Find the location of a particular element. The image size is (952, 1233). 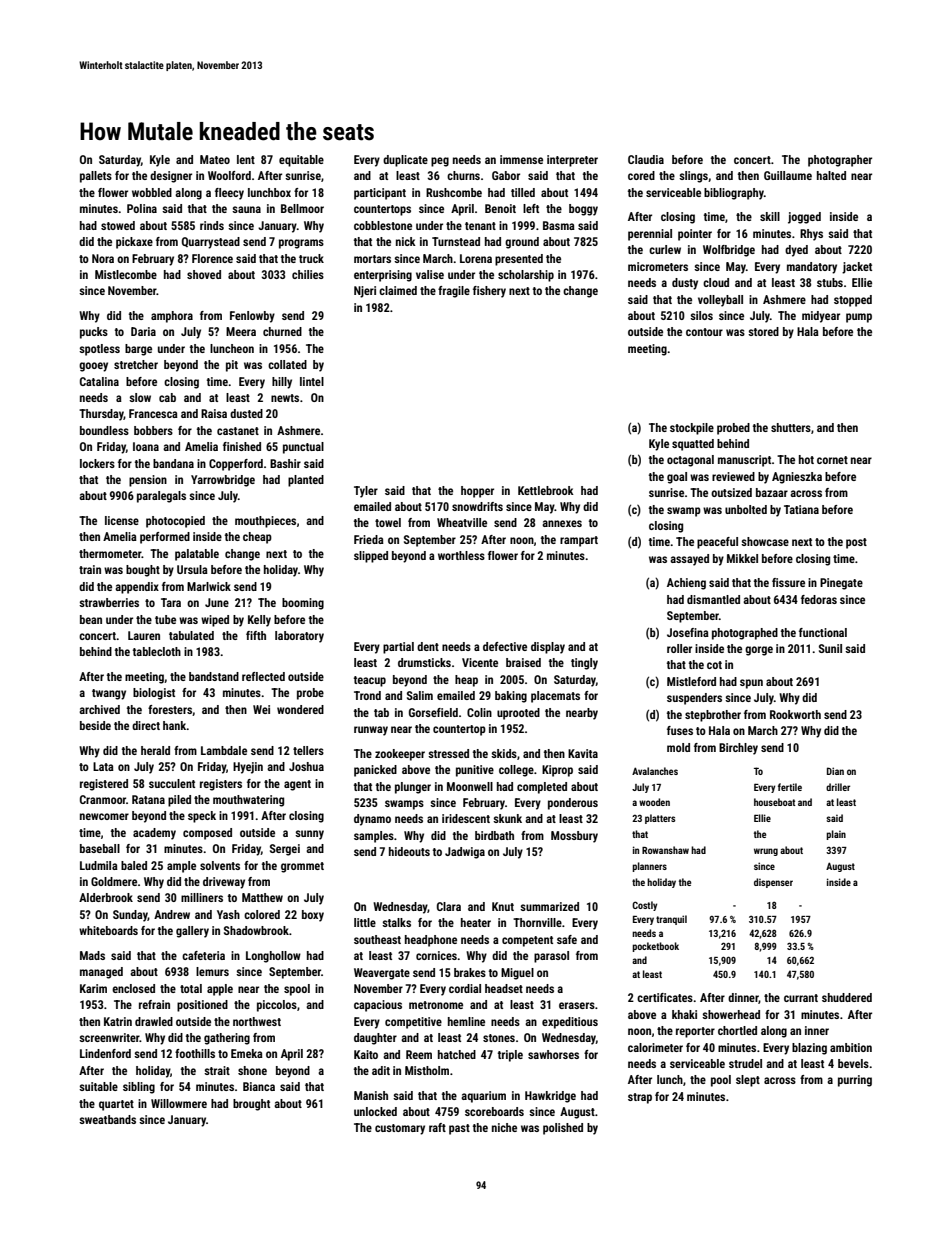

speck is located at coordinates (202, 817).
